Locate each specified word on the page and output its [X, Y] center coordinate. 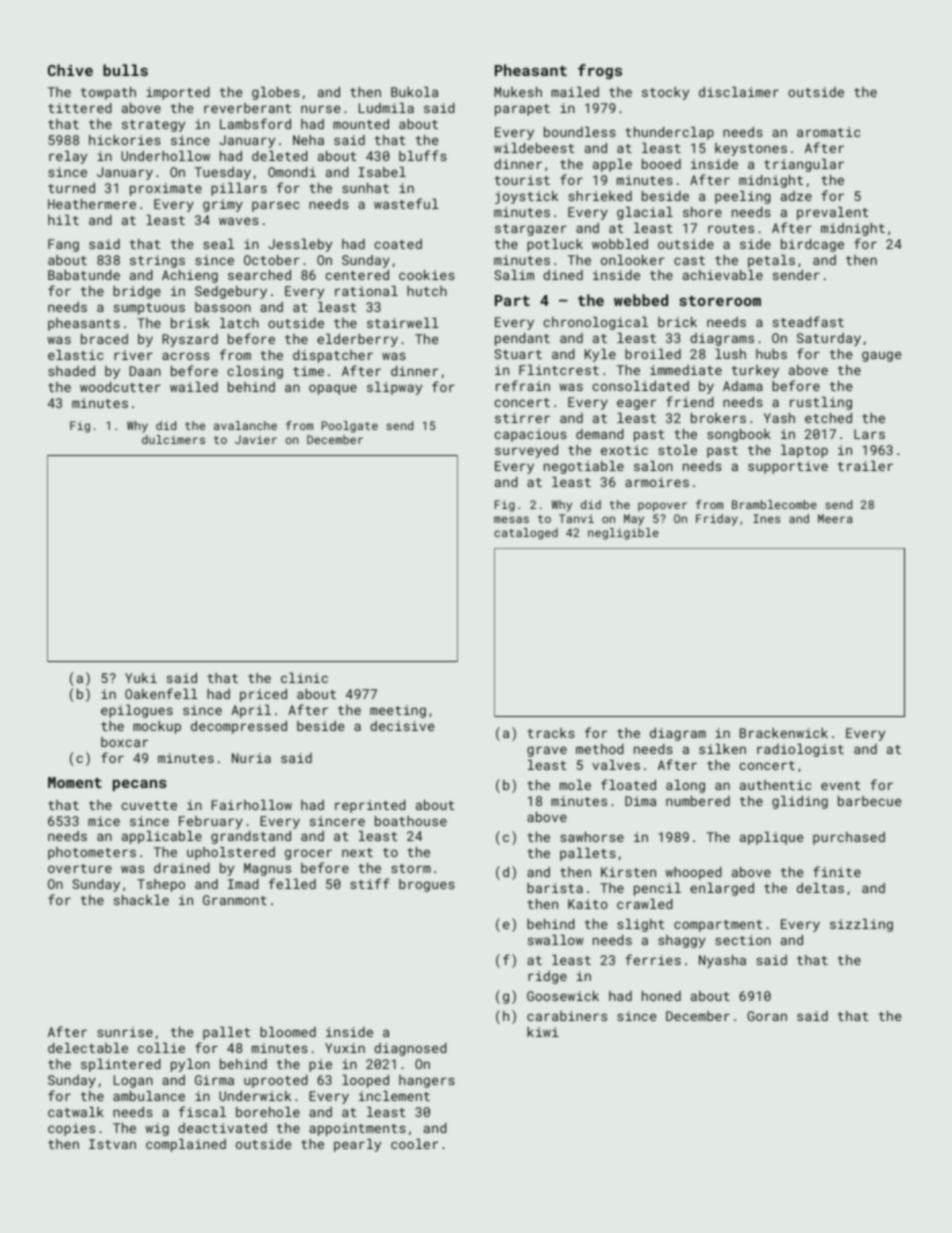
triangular [804, 165]
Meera [835, 518]
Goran [767, 1016]
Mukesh [518, 92]
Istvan [112, 1144]
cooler [414, 1144]
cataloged [526, 534]
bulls [125, 70]
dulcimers [173, 439]
